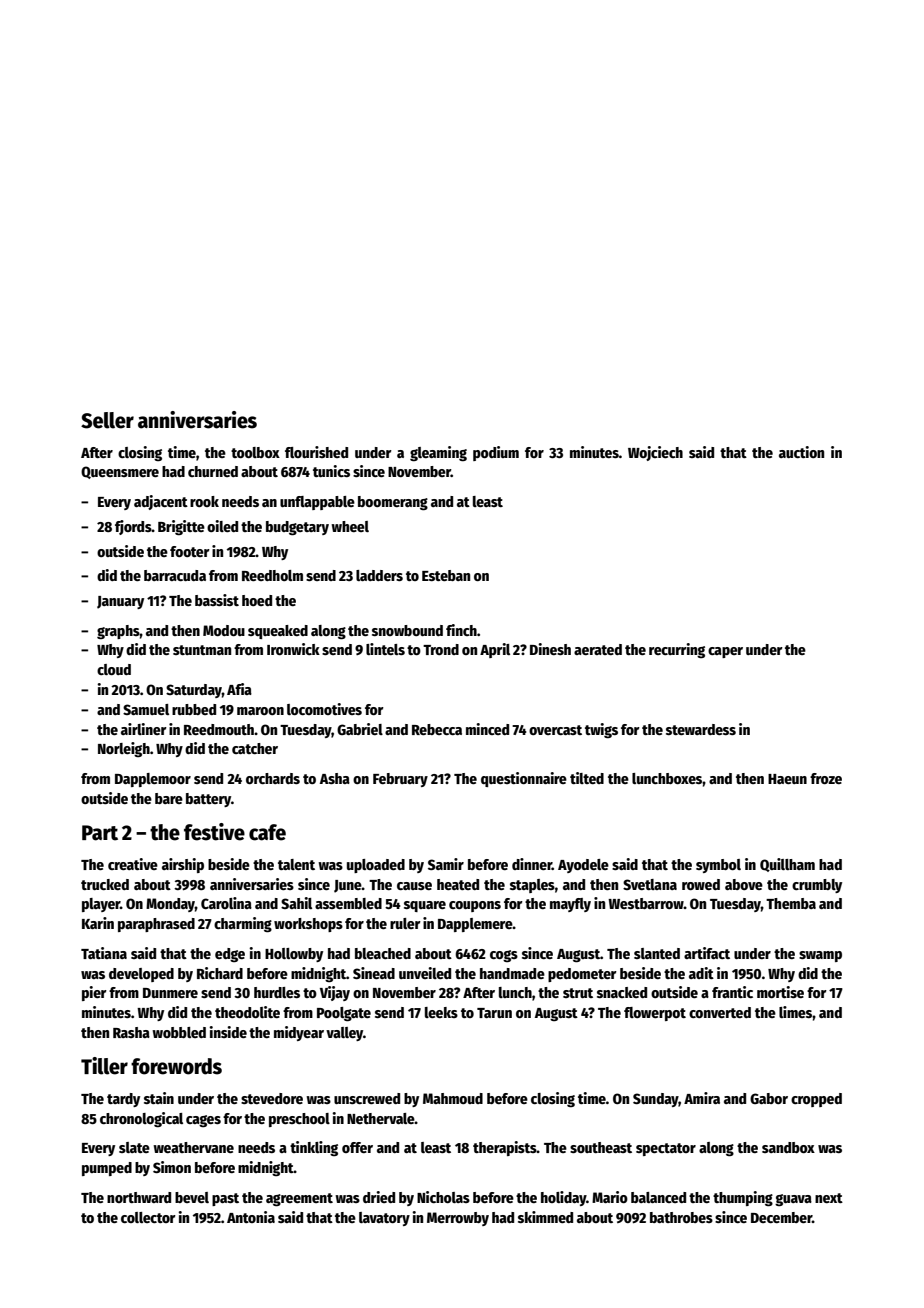 The image size is (924, 1308). Describe the element at coordinates (801, 452) in the screenshot. I see `auction` at that location.
